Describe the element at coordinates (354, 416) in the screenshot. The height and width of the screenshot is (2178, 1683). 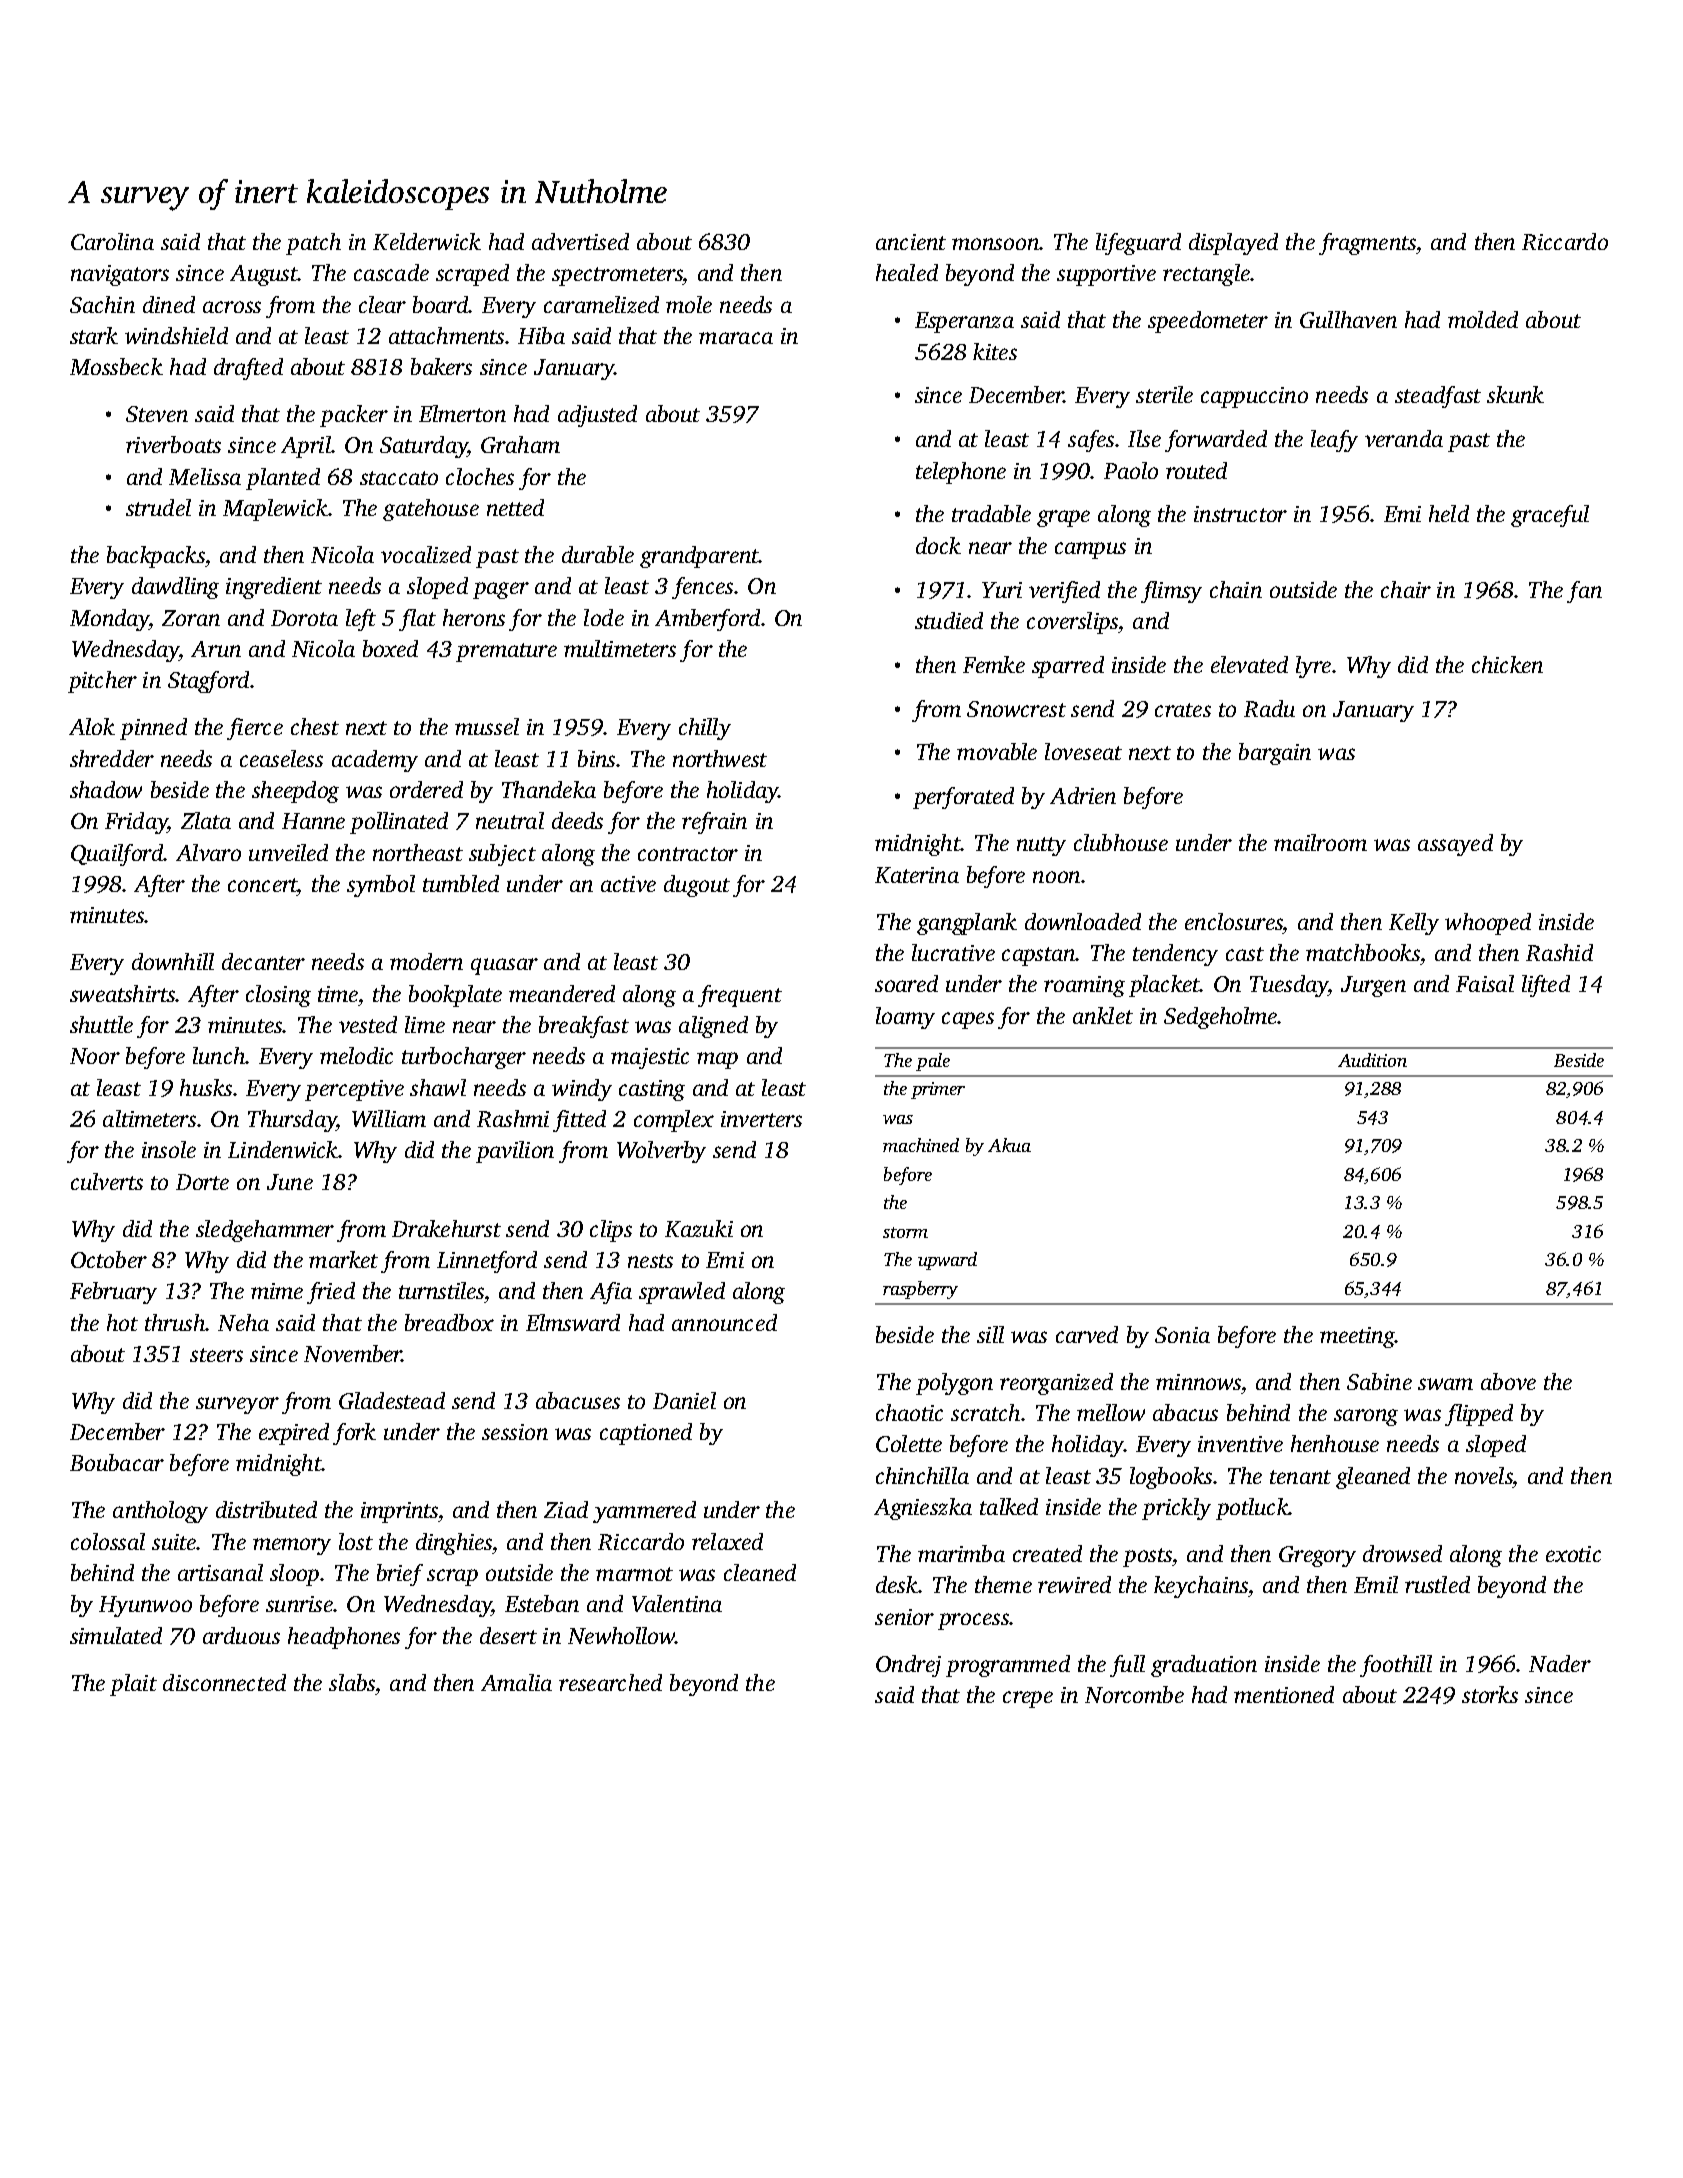
I see `packer` at that location.
